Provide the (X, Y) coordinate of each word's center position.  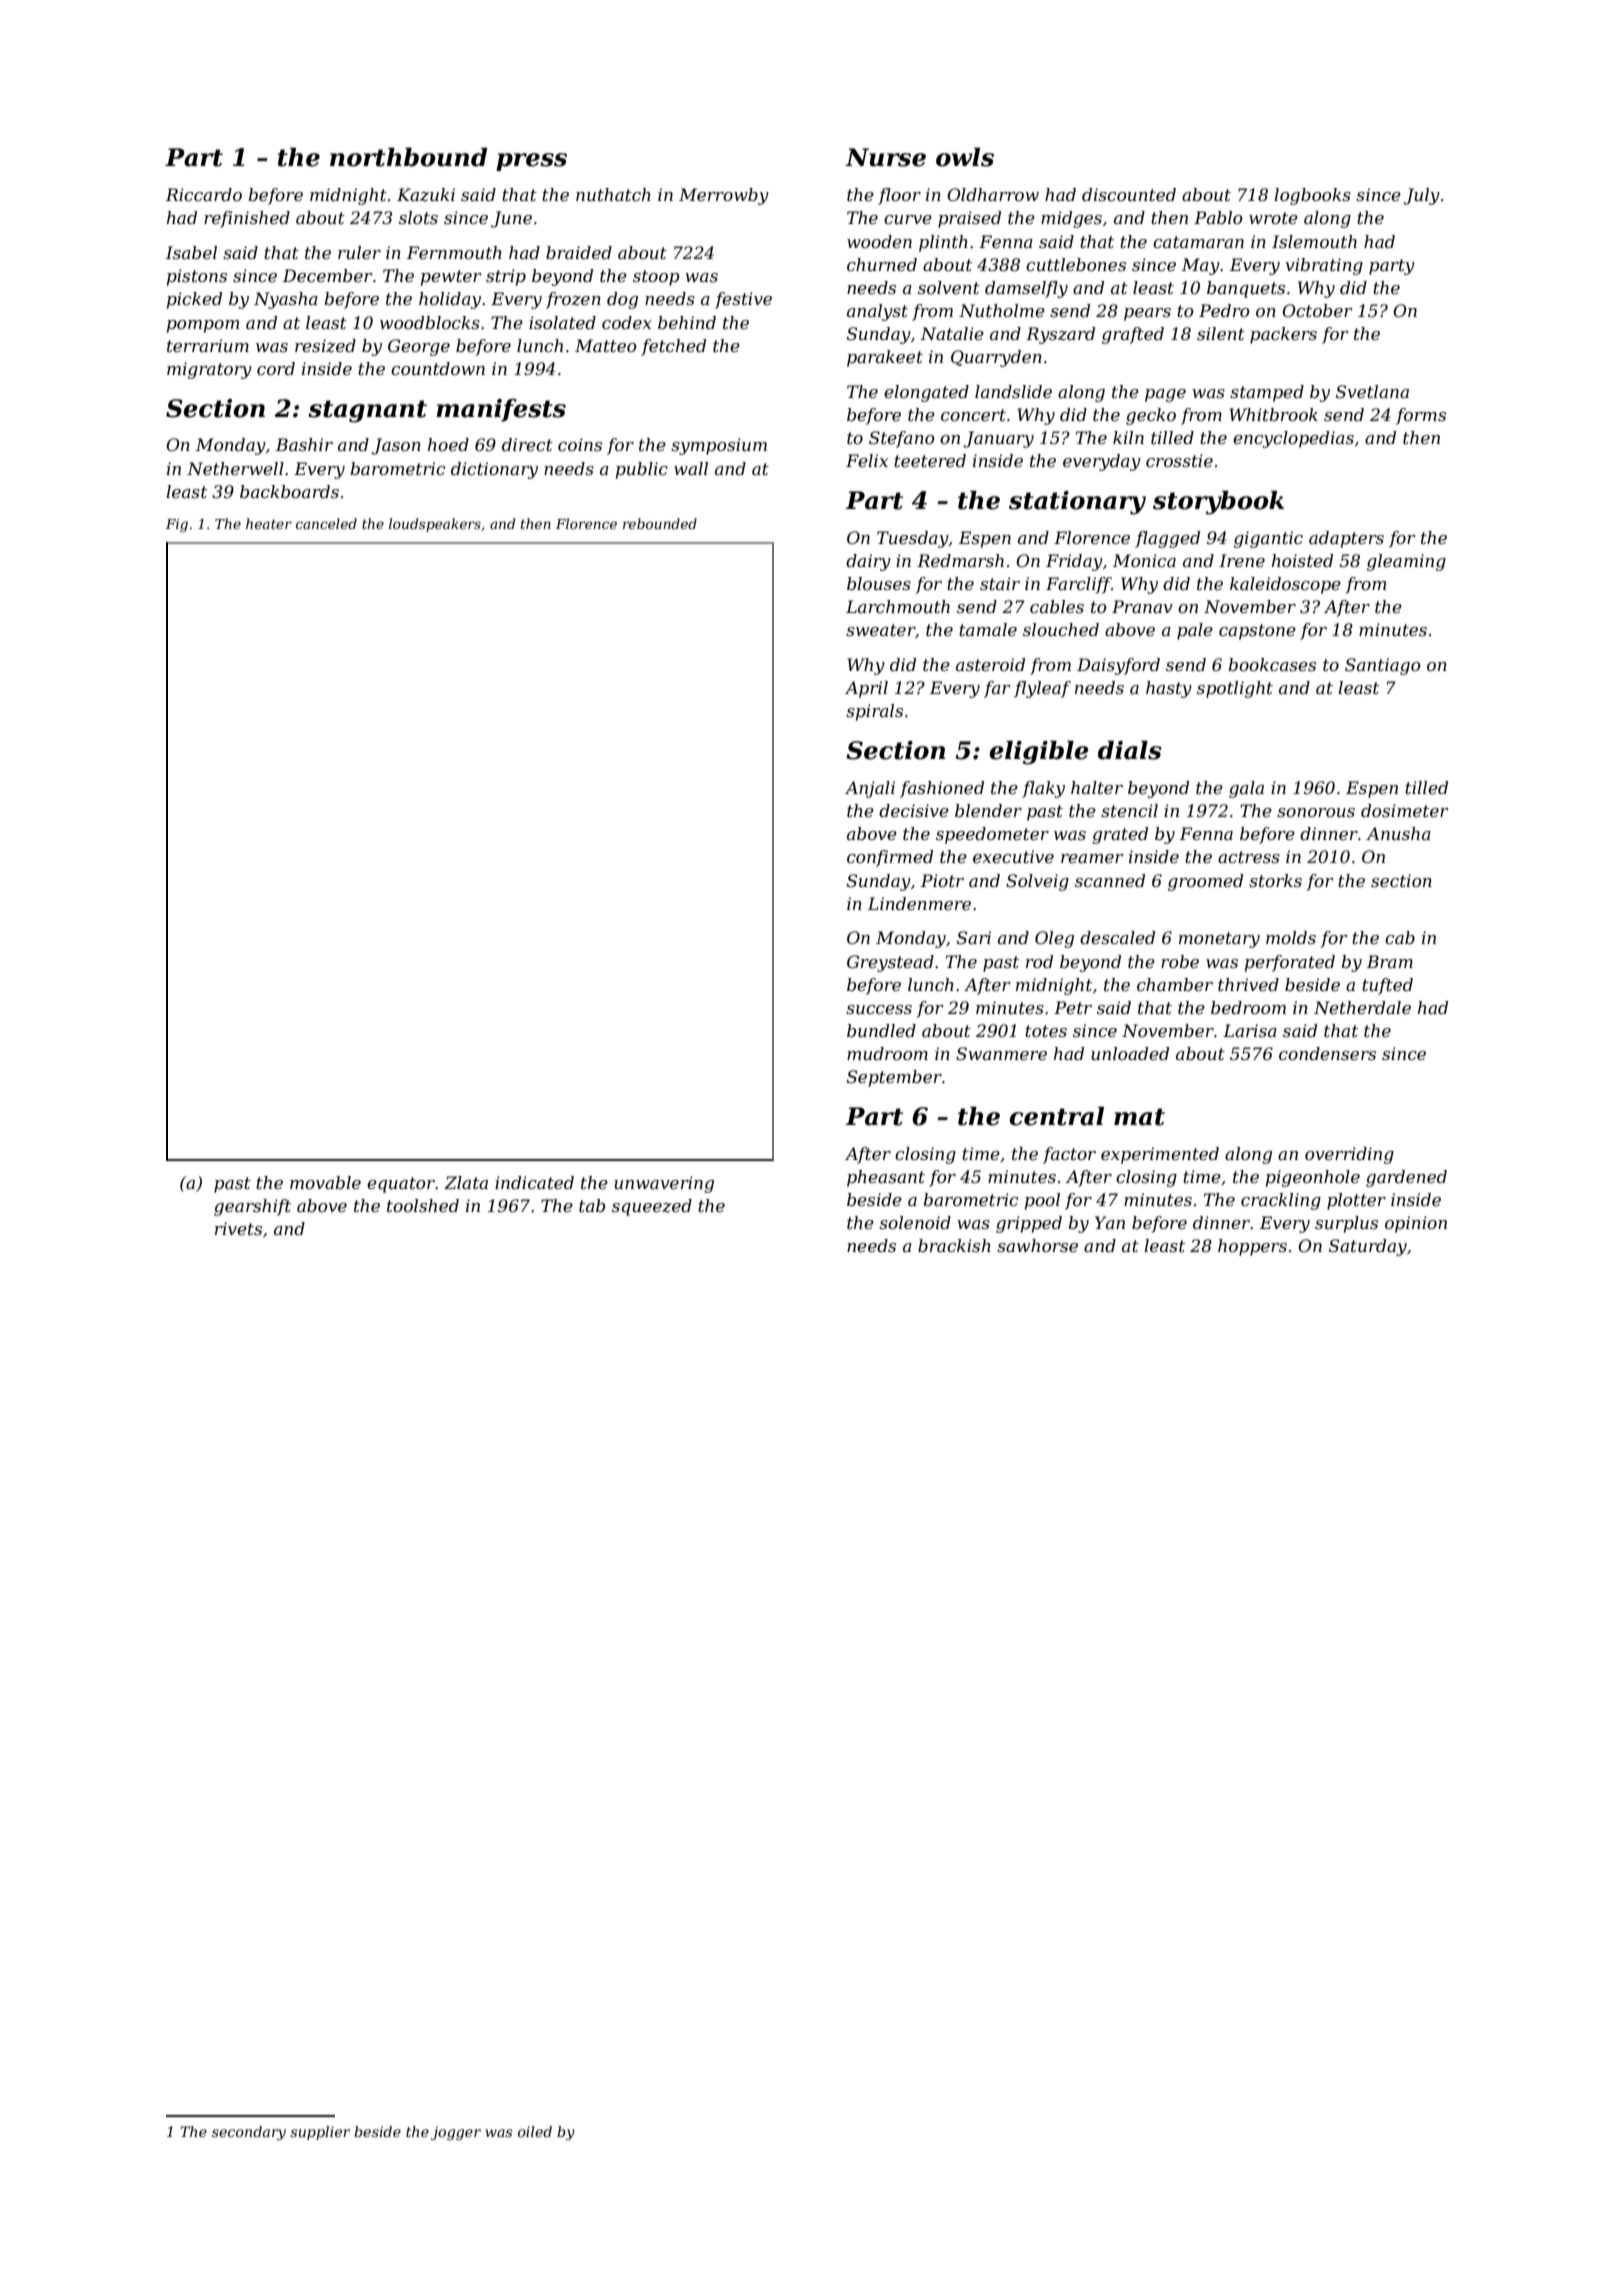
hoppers (1252, 1247)
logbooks (1312, 196)
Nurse (885, 157)
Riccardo (204, 194)
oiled (535, 2131)
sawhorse (1037, 1245)
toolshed (423, 1205)
